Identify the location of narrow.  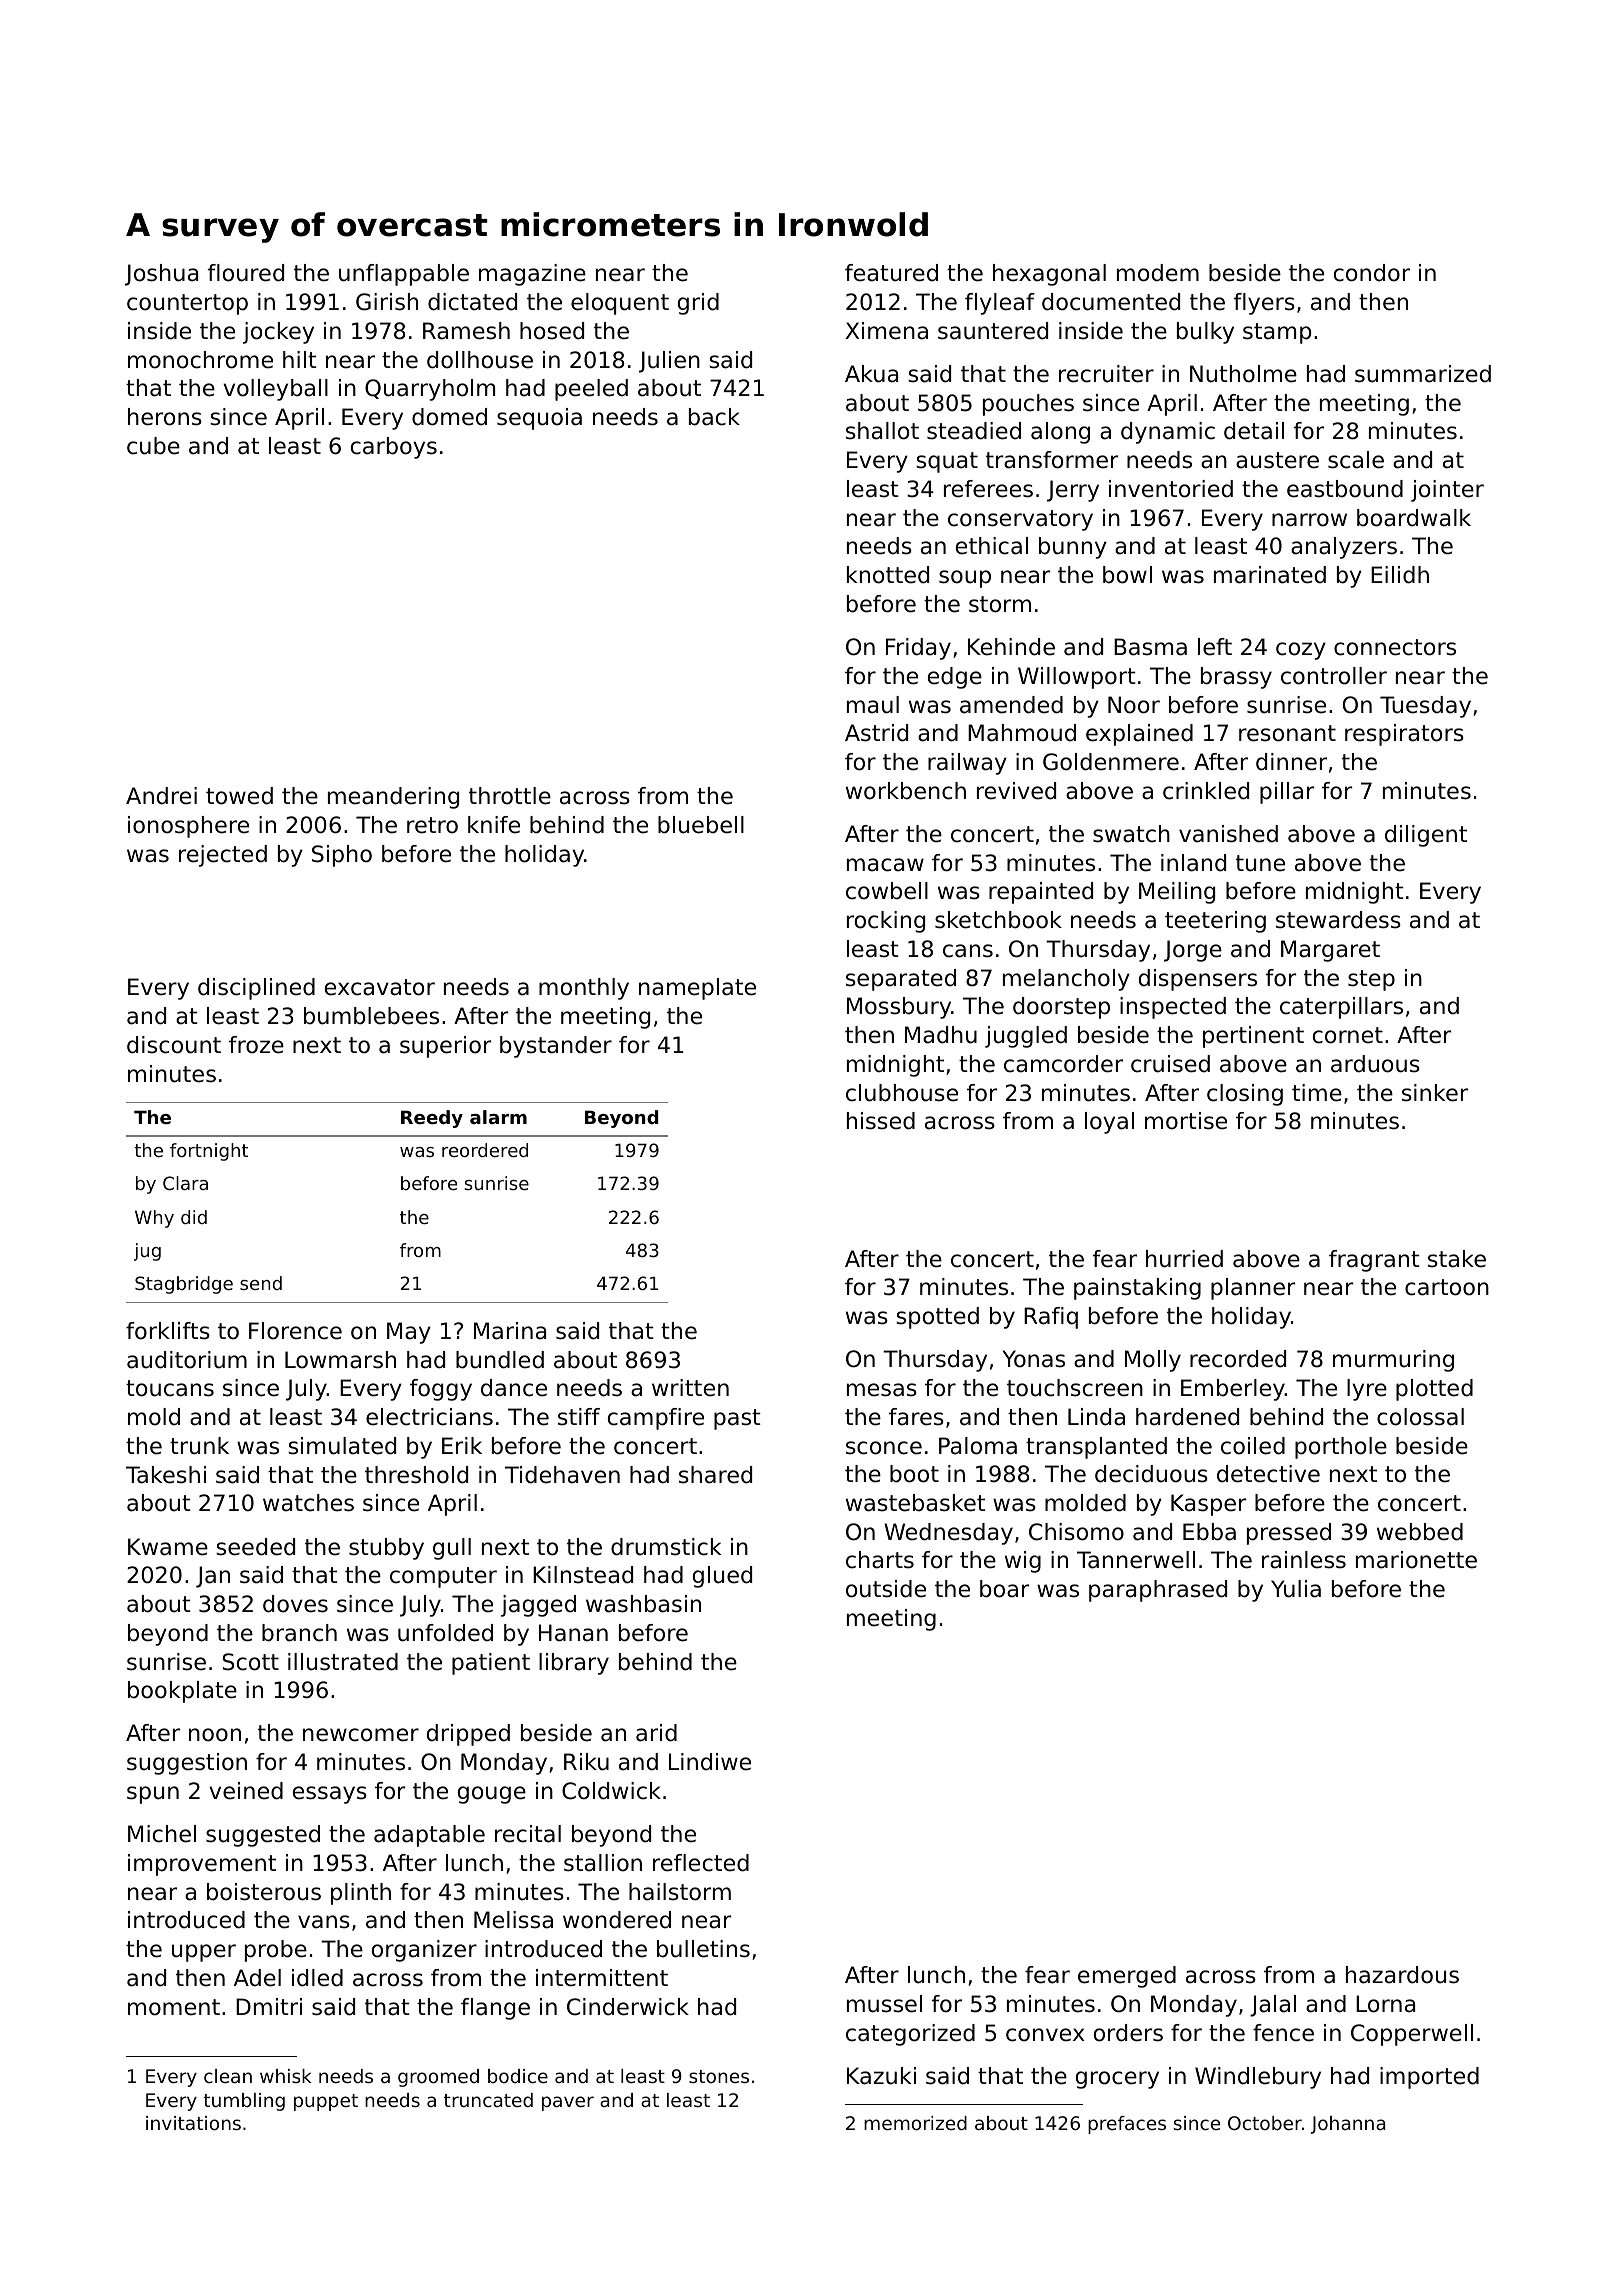
(1309, 520).
